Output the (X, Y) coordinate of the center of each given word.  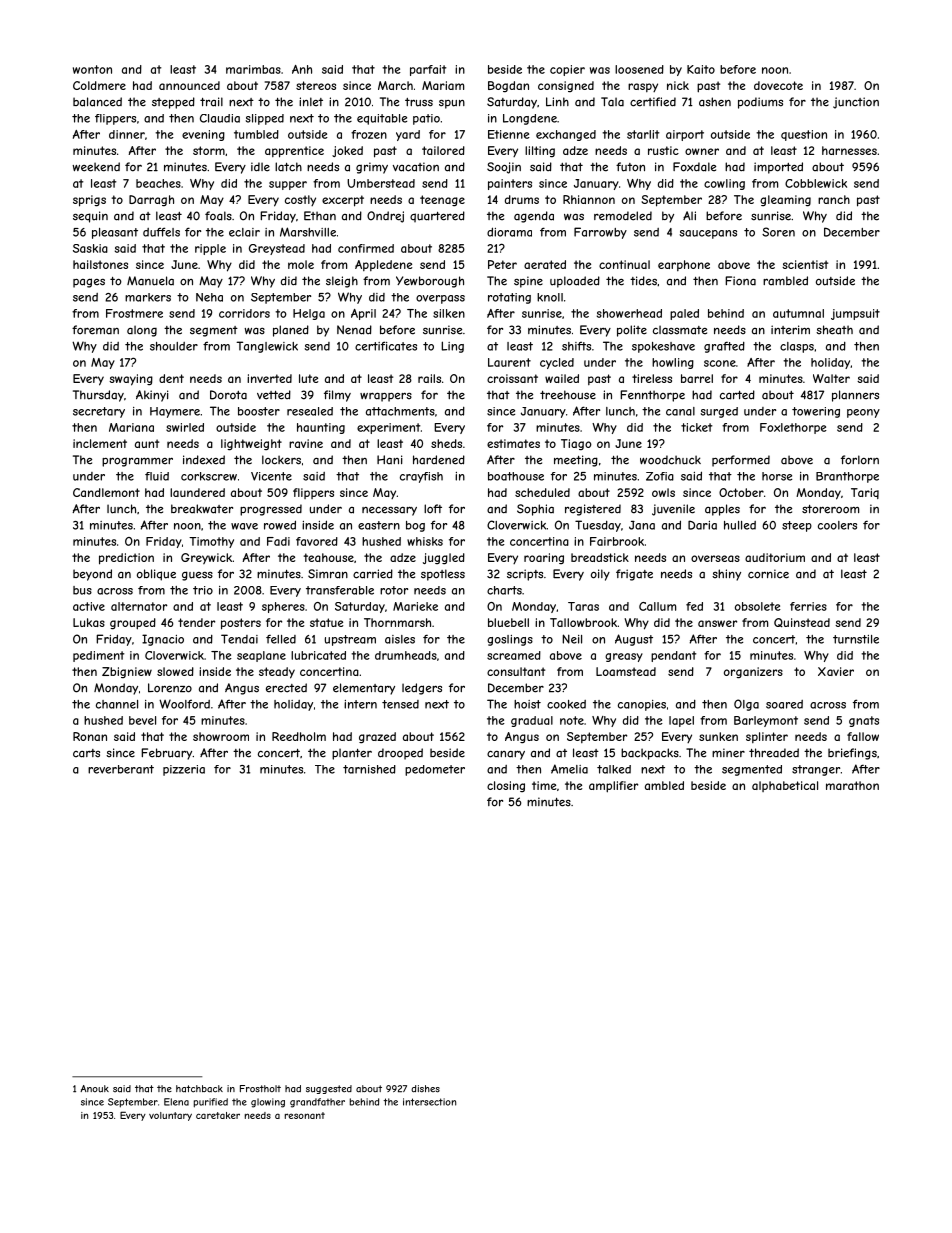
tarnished (369, 769)
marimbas (253, 69)
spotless (443, 575)
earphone (684, 265)
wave (244, 526)
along (142, 331)
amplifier (613, 787)
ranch (834, 199)
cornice (768, 574)
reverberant (121, 769)
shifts (576, 346)
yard (408, 135)
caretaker (218, 1115)
